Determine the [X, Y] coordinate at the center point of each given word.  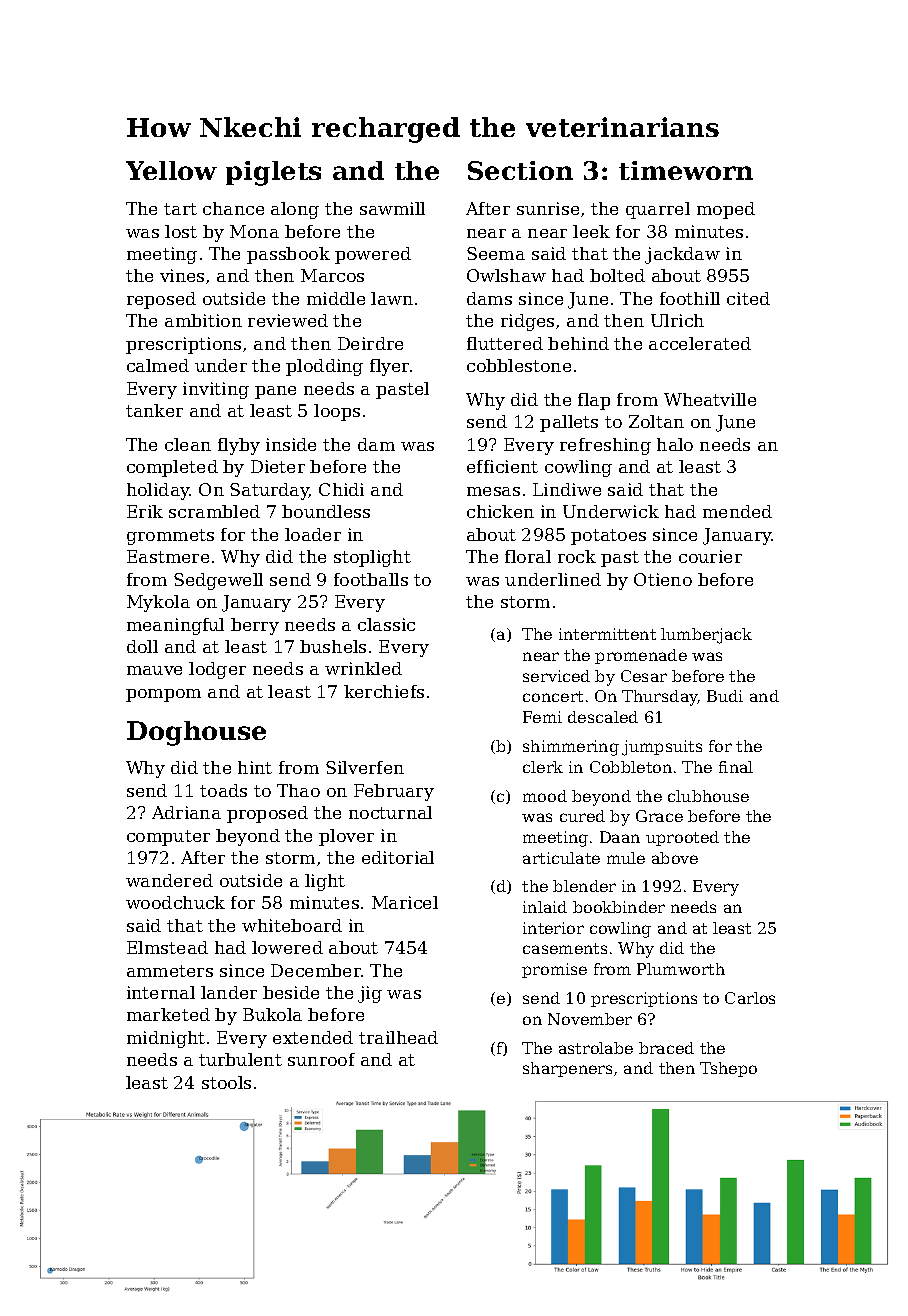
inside [291, 444]
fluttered [505, 343]
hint [255, 767]
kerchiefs [384, 691]
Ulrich [677, 320]
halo [675, 444]
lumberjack [706, 636]
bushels [333, 646]
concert [553, 696]
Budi [725, 696]
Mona [254, 231]
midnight [166, 1039]
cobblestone [519, 365]
